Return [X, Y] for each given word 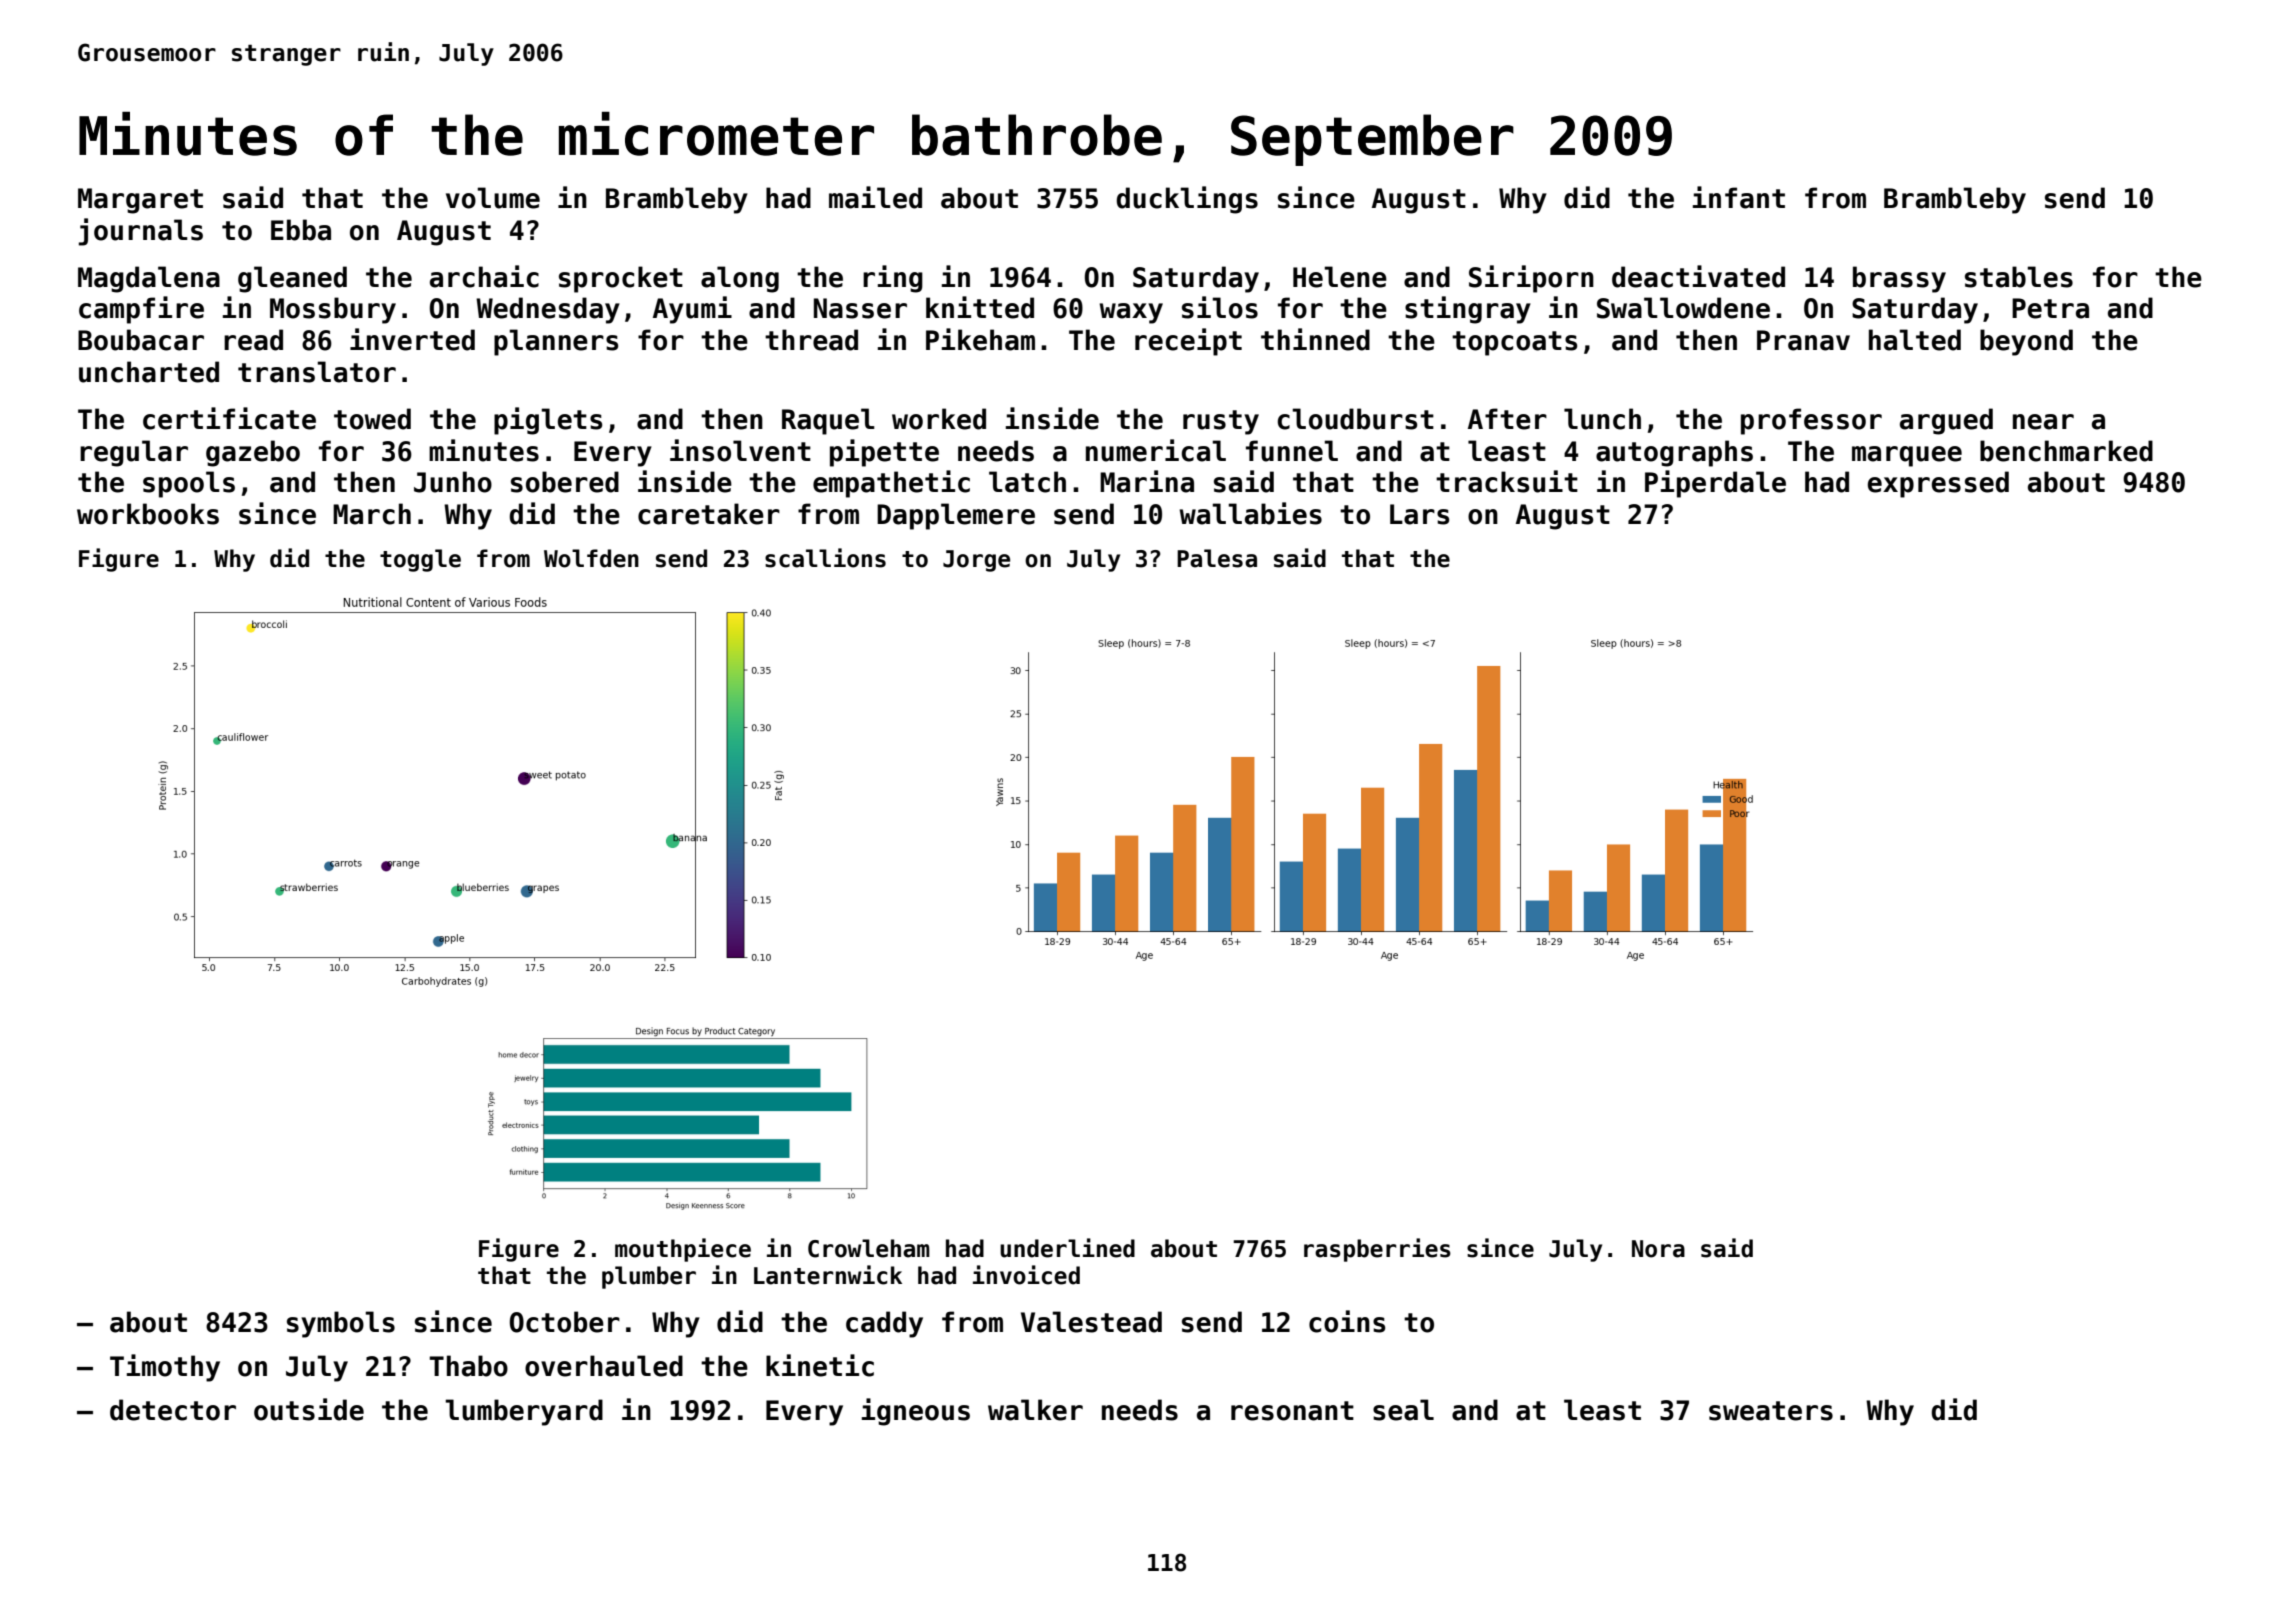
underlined [1067, 1248]
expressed [1938, 484]
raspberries [1377, 1250]
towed [372, 419]
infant [1739, 197]
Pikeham [980, 339]
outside [309, 1409]
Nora [1658, 1249]
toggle [420, 560]
